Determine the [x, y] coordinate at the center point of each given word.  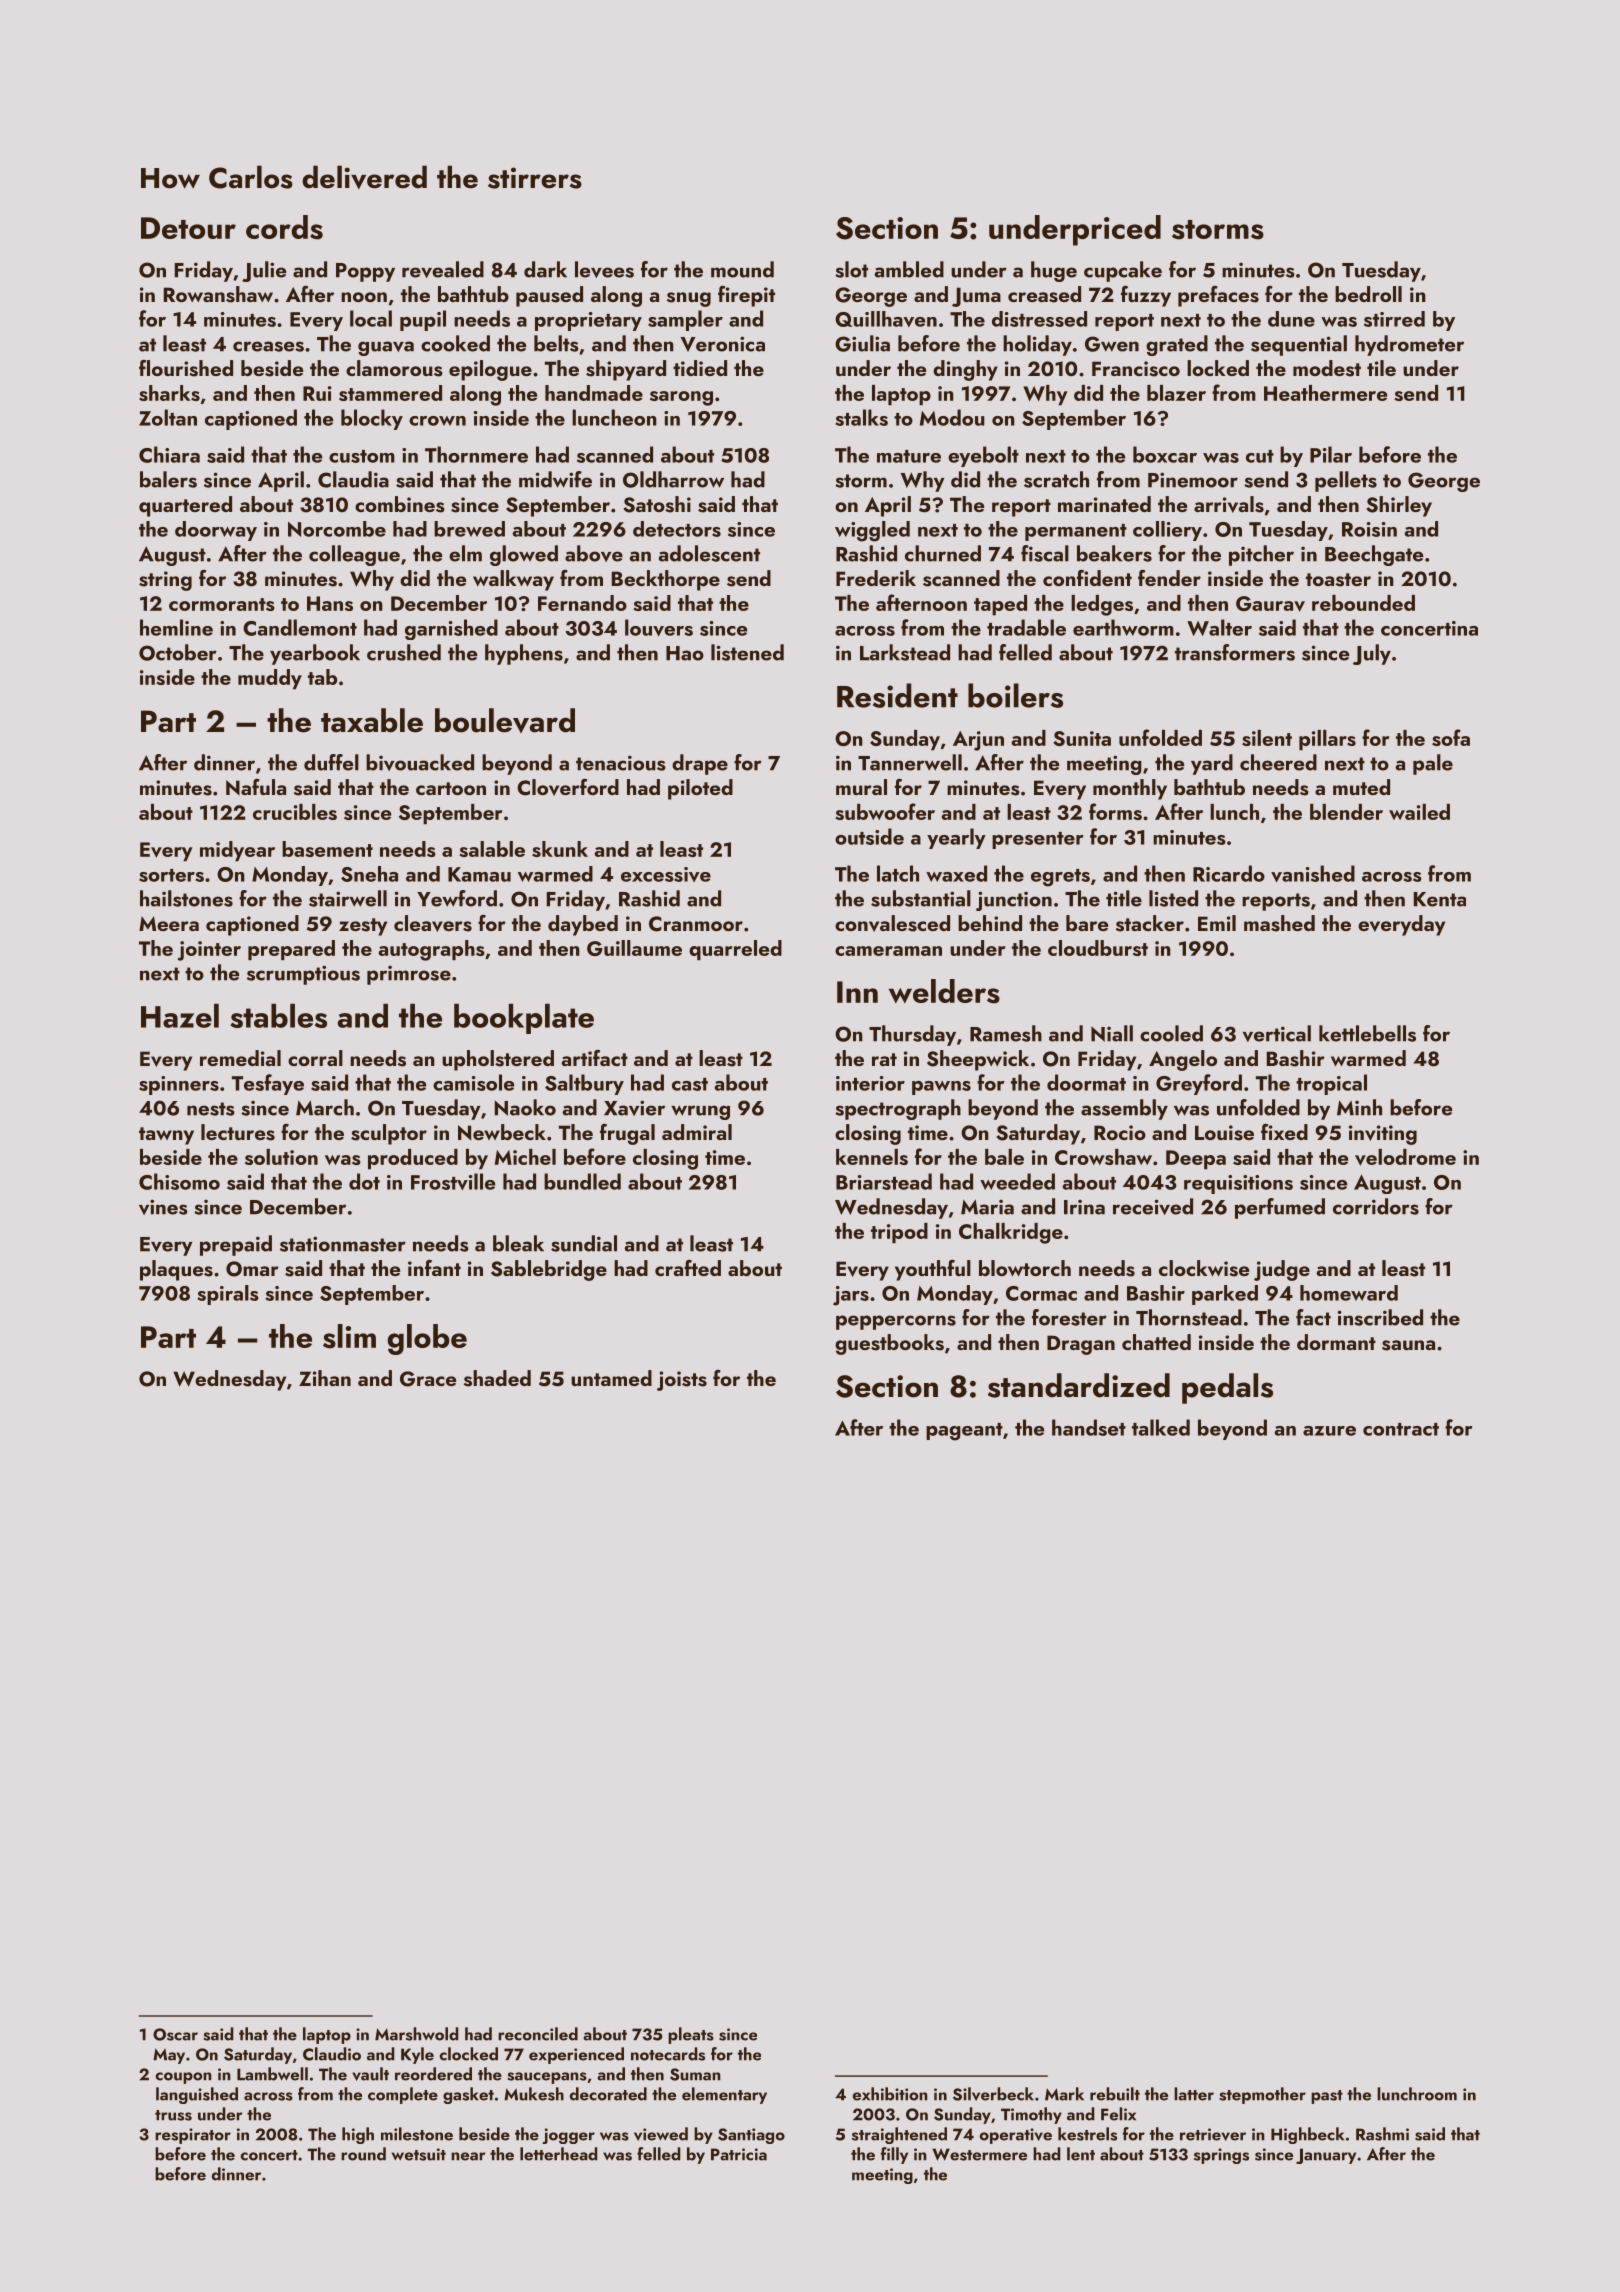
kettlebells [1367, 1033]
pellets [1346, 481]
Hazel [180, 1016]
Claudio [332, 2054]
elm [465, 553]
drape [700, 764]
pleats [691, 2035]
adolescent [709, 553]
